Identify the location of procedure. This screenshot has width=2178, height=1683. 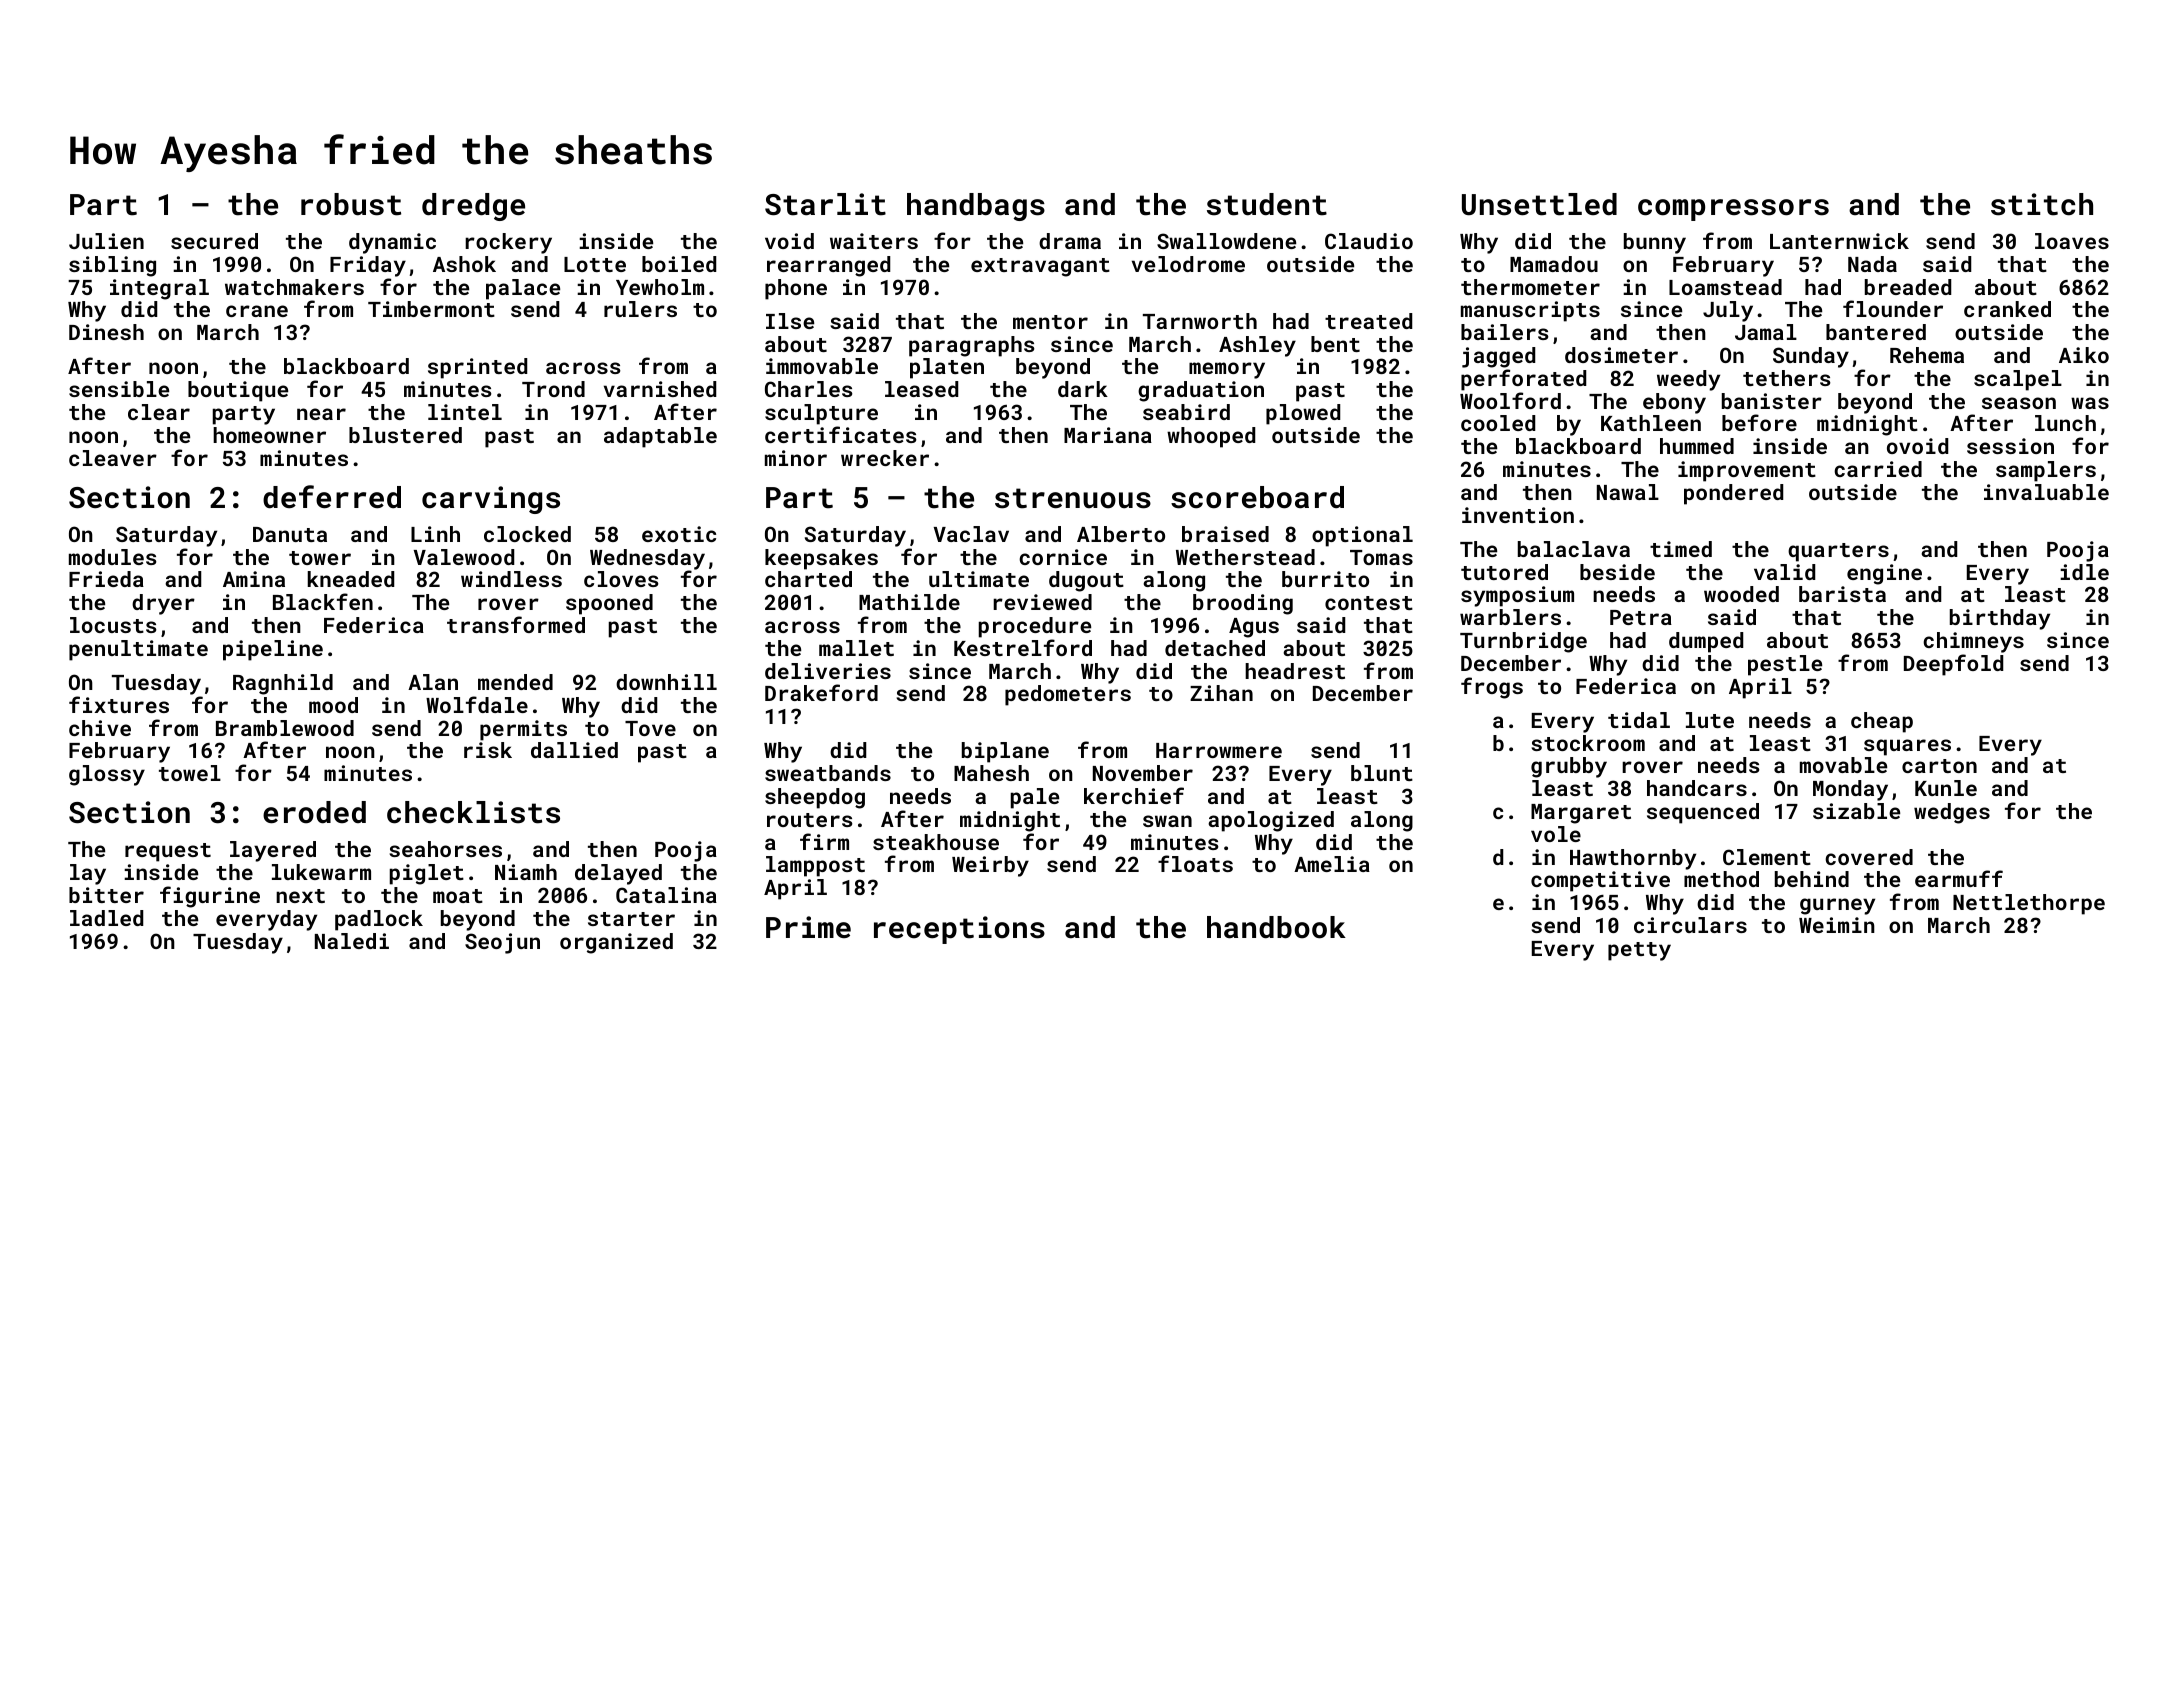
(1035, 627).
